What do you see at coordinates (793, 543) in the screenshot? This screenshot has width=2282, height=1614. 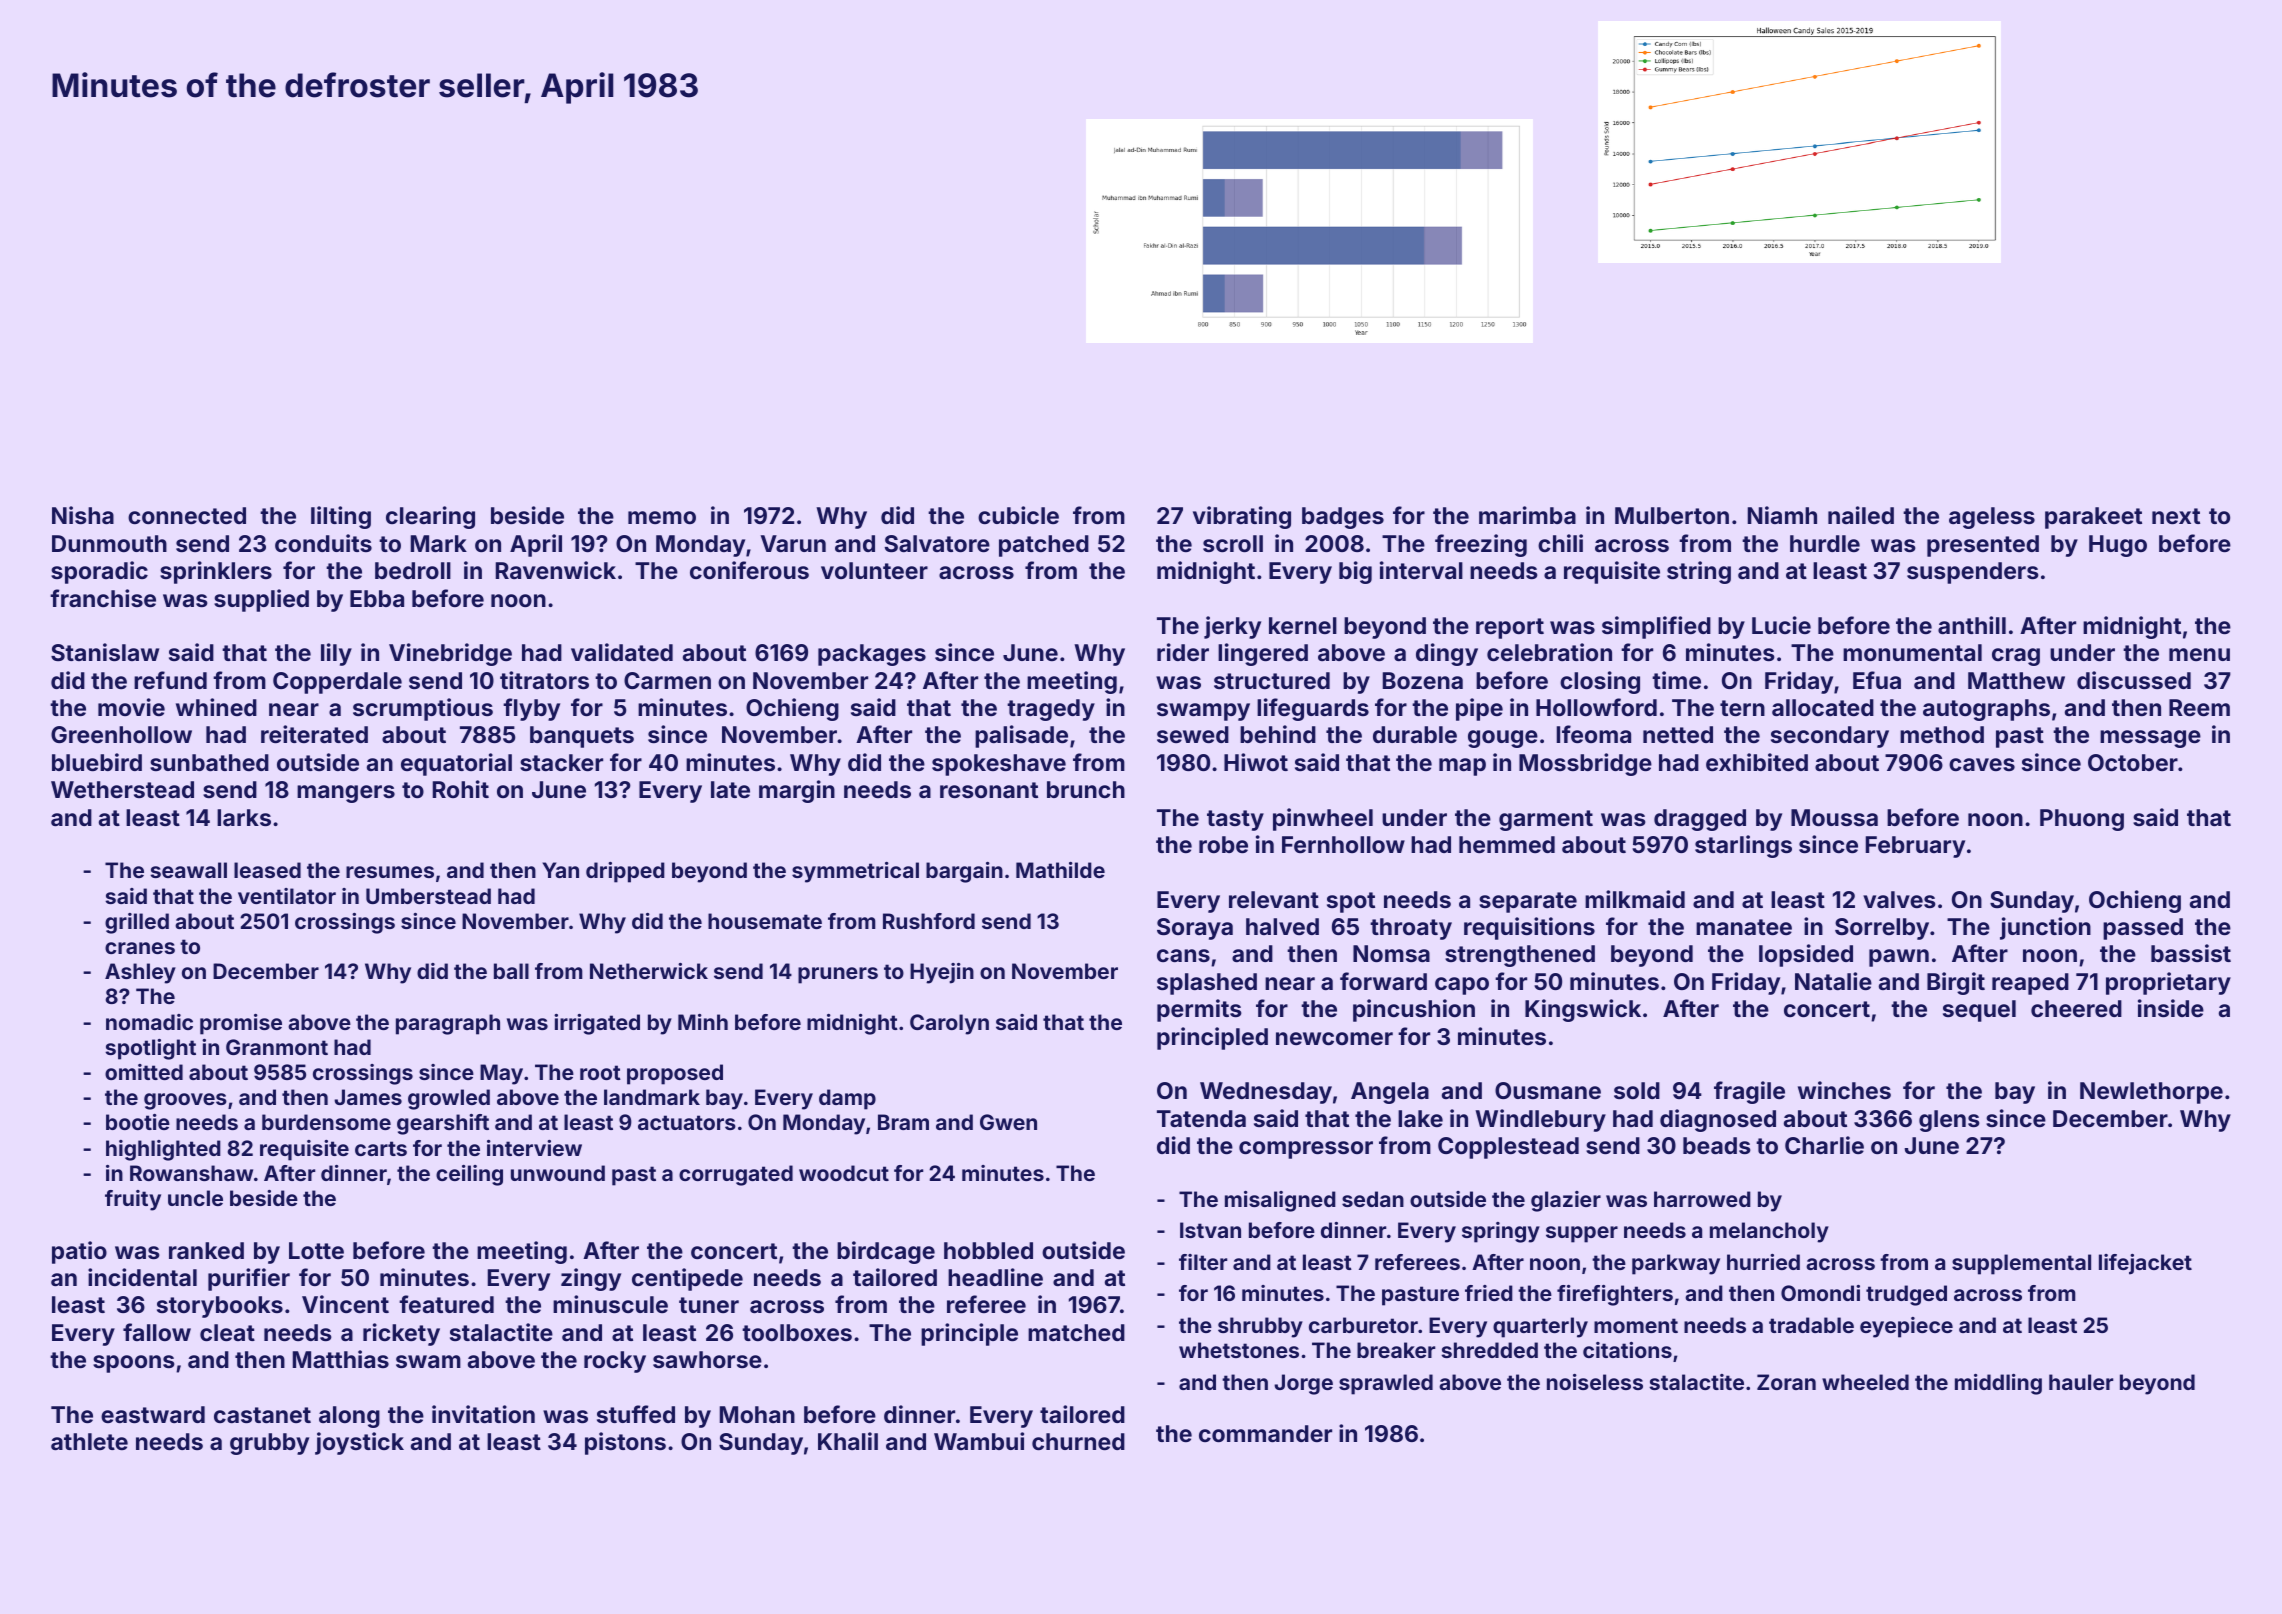 I see `Varun` at bounding box center [793, 543].
